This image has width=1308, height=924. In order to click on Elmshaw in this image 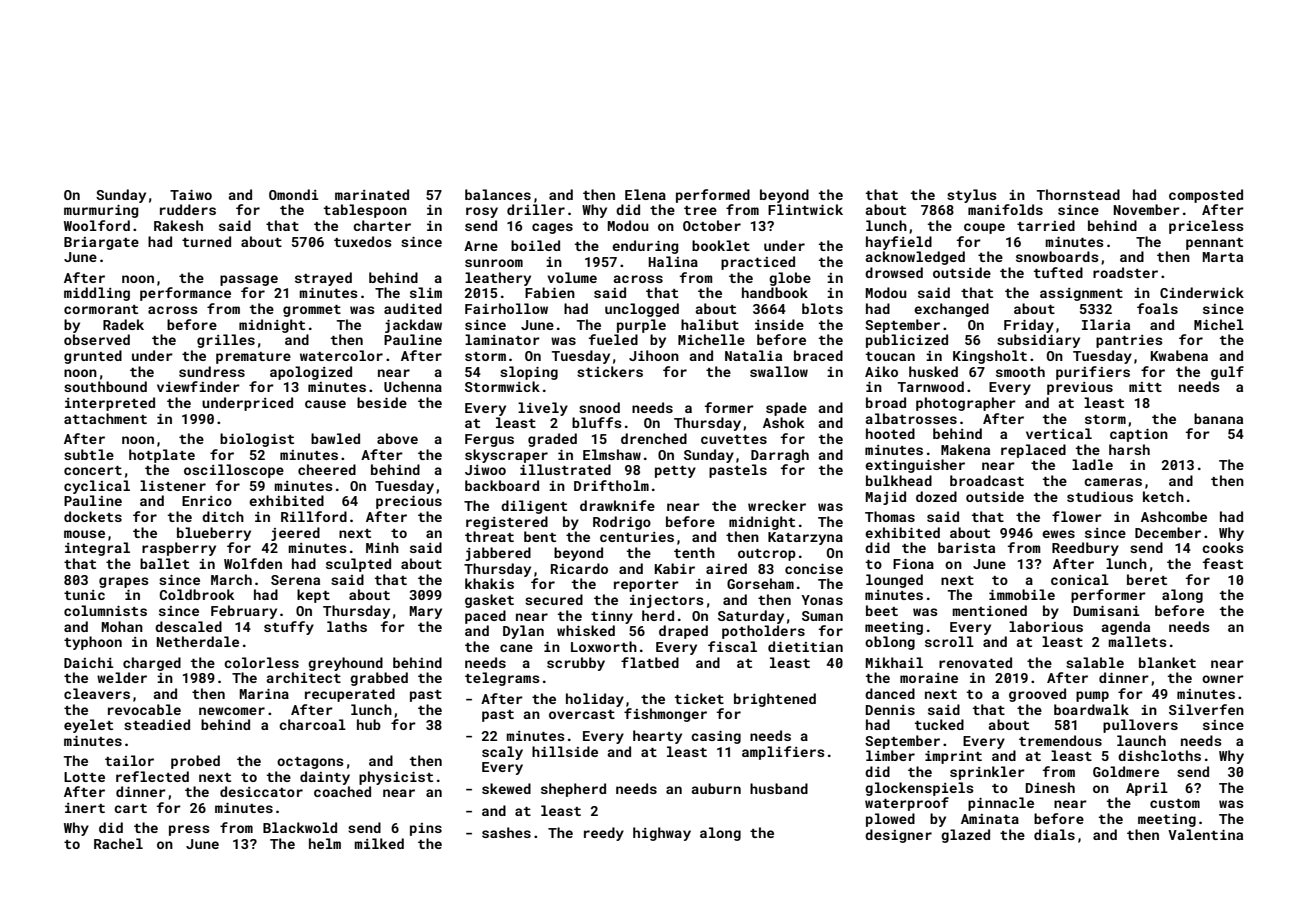, I will do `click(612, 454)`.
